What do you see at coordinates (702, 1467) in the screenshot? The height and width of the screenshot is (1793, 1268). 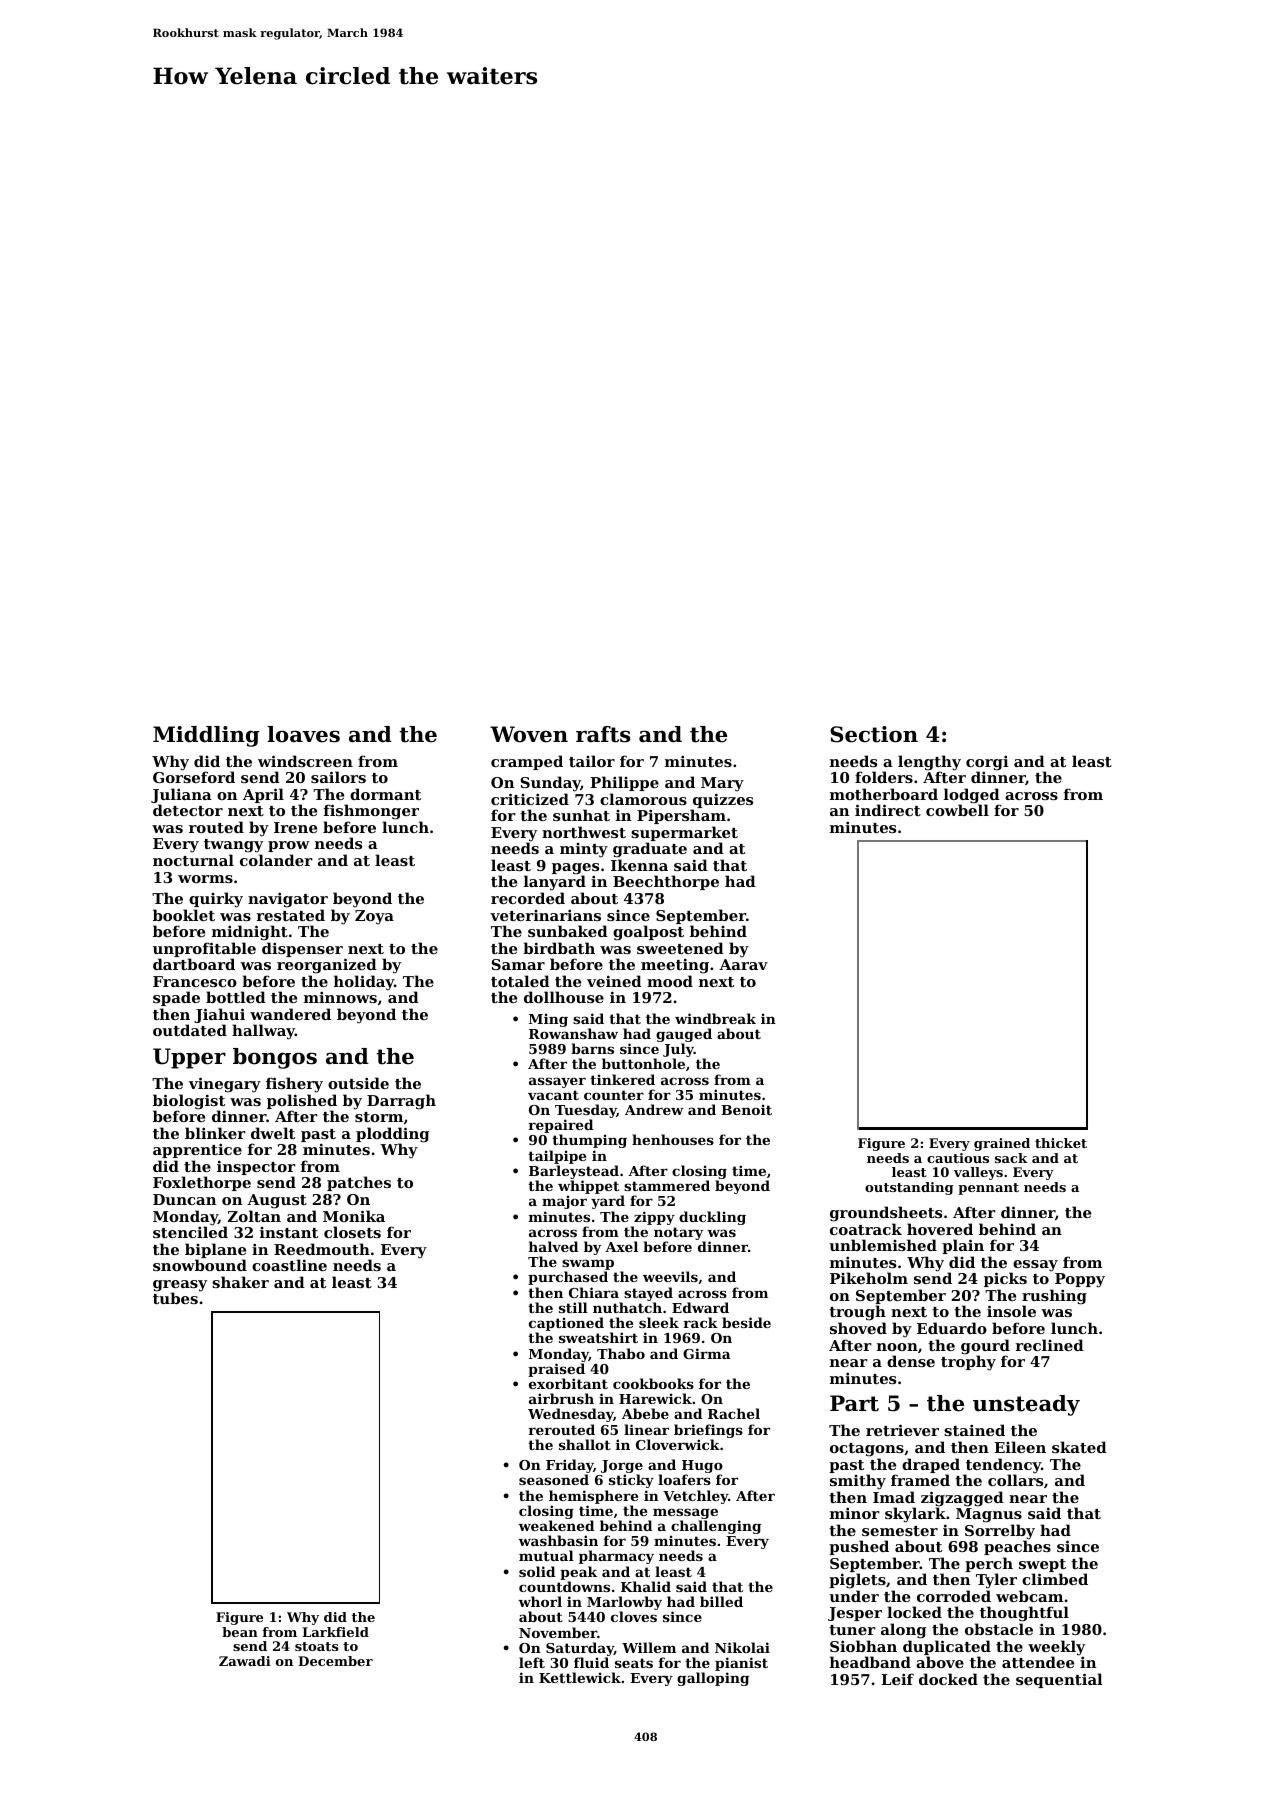 I see `Hugo` at bounding box center [702, 1467].
